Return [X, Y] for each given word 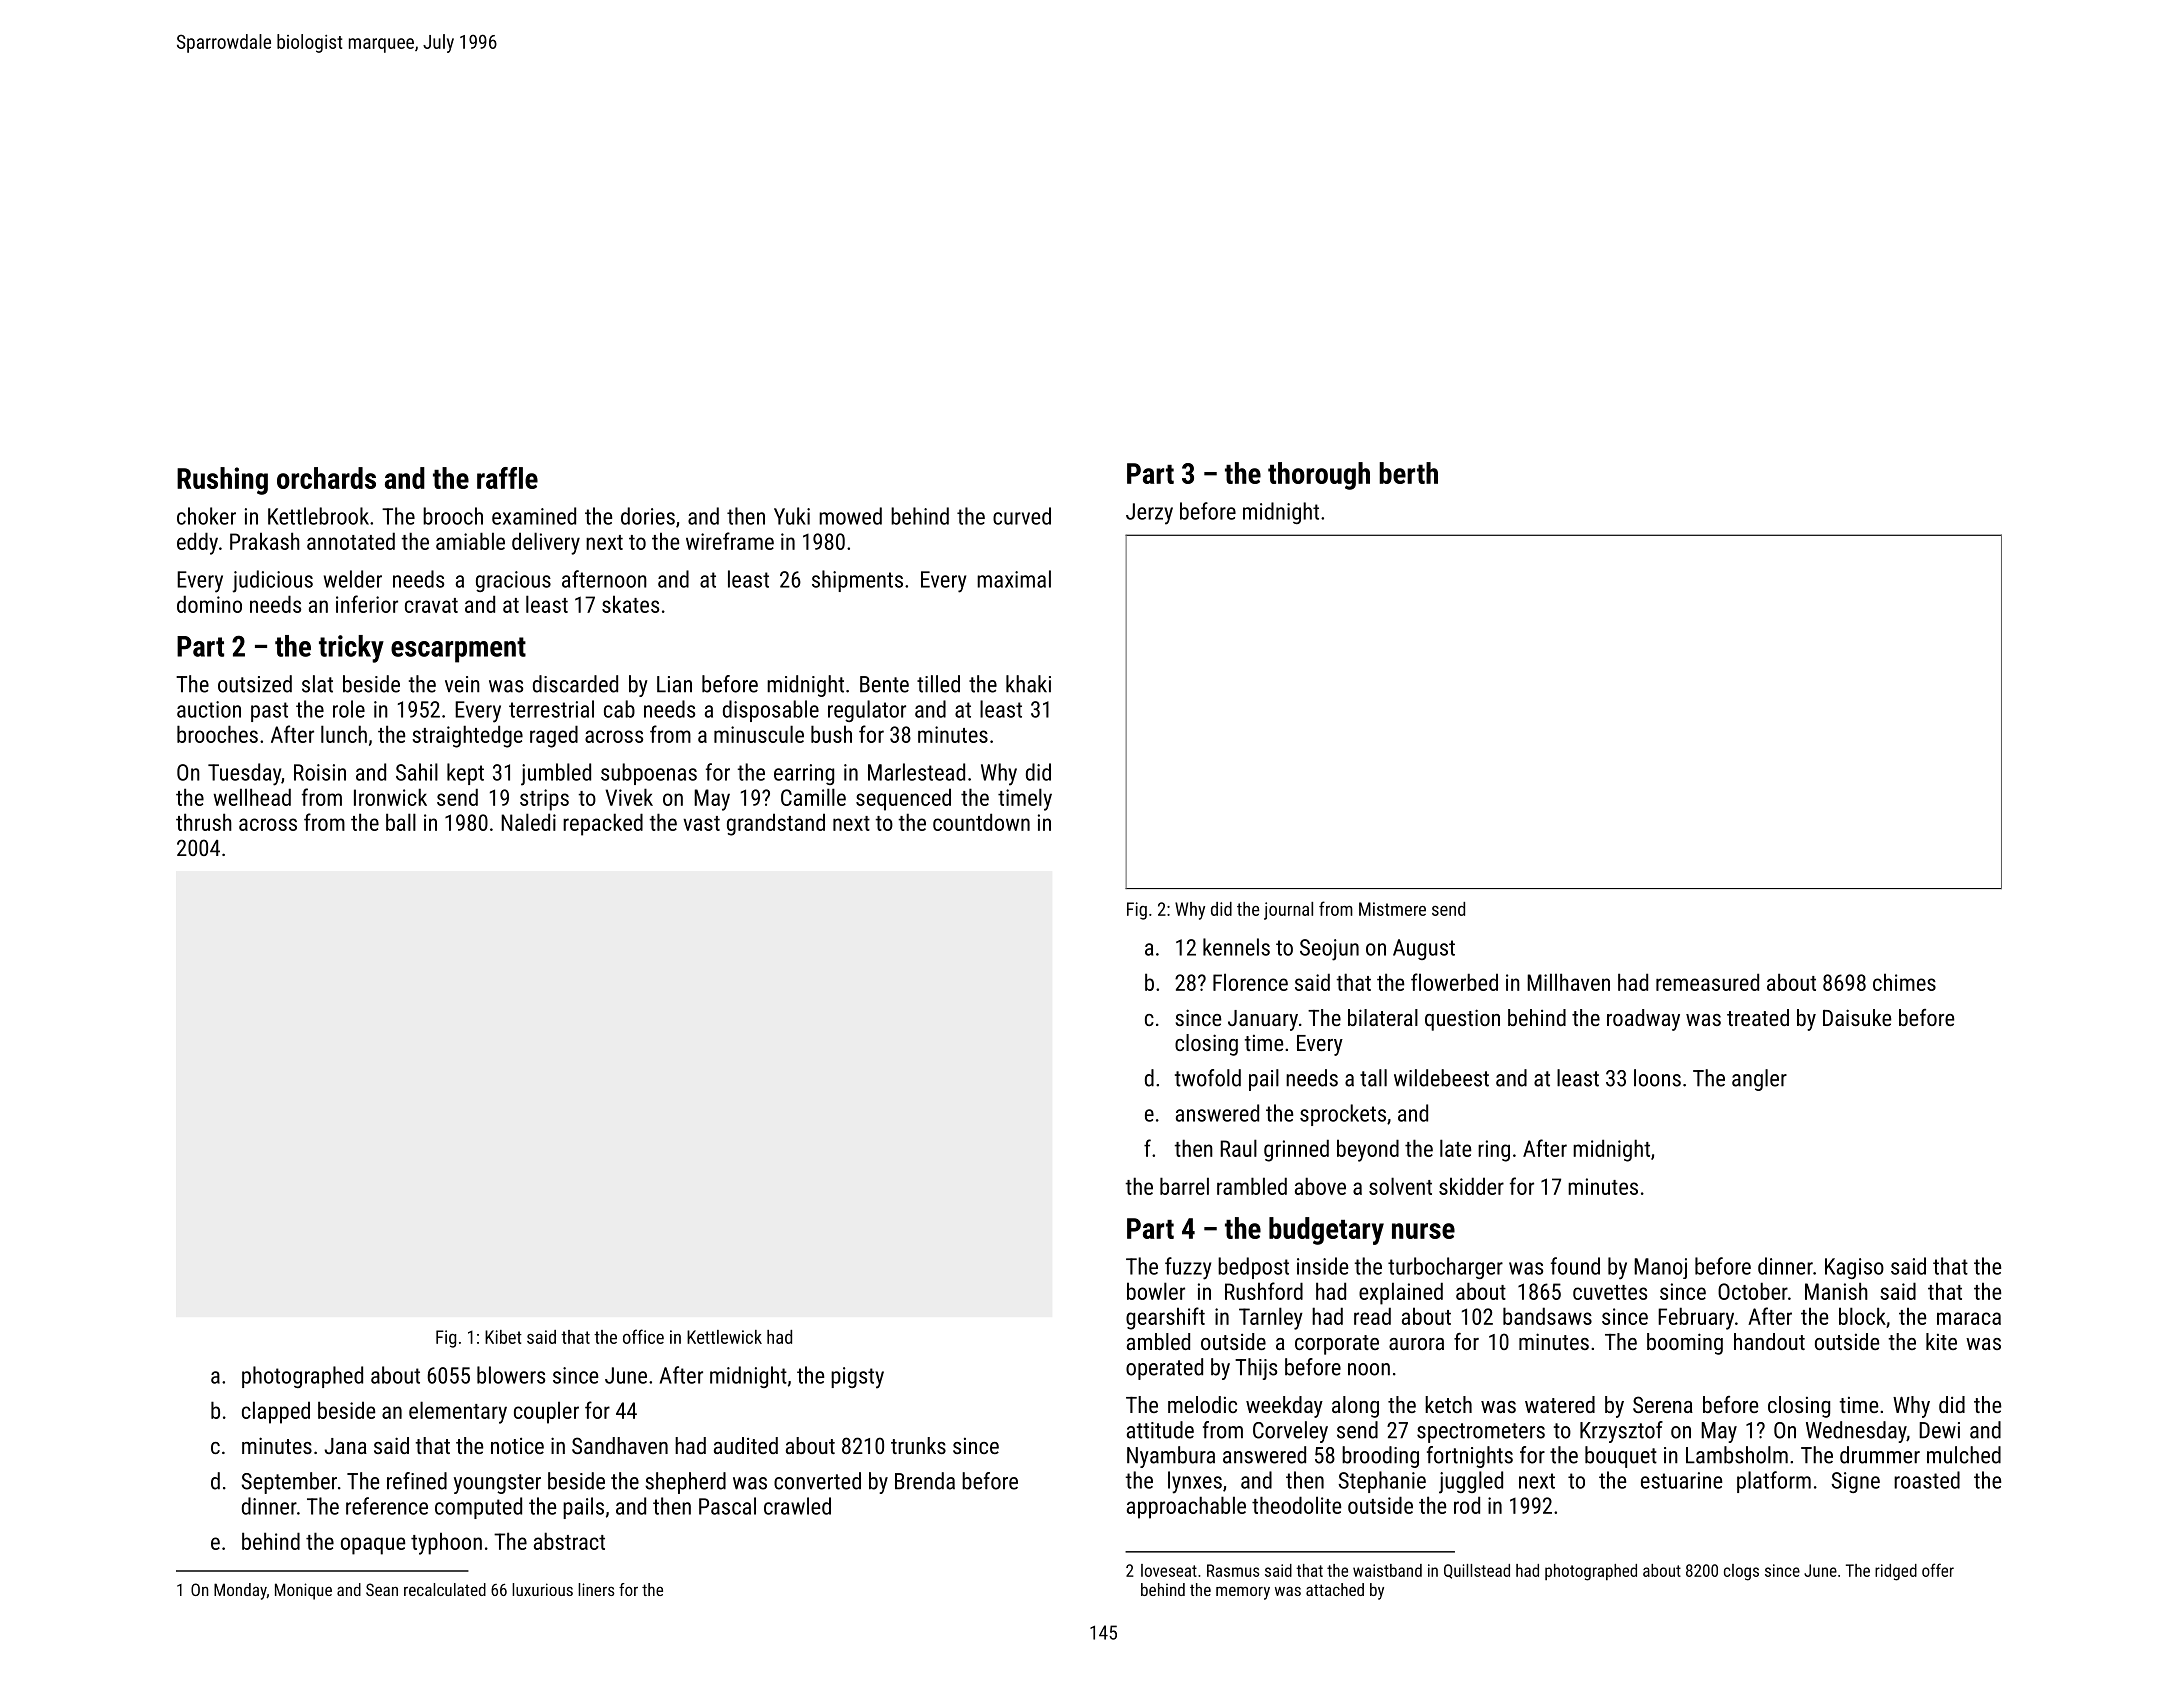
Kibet [503, 1337]
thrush [204, 822]
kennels [1236, 947]
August [1424, 949]
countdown [981, 822]
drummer [1880, 1455]
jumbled [556, 774]
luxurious [542, 1589]
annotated [351, 541]
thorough [1319, 476]
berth [1408, 473]
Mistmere [1392, 909]
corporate [1337, 1345]
